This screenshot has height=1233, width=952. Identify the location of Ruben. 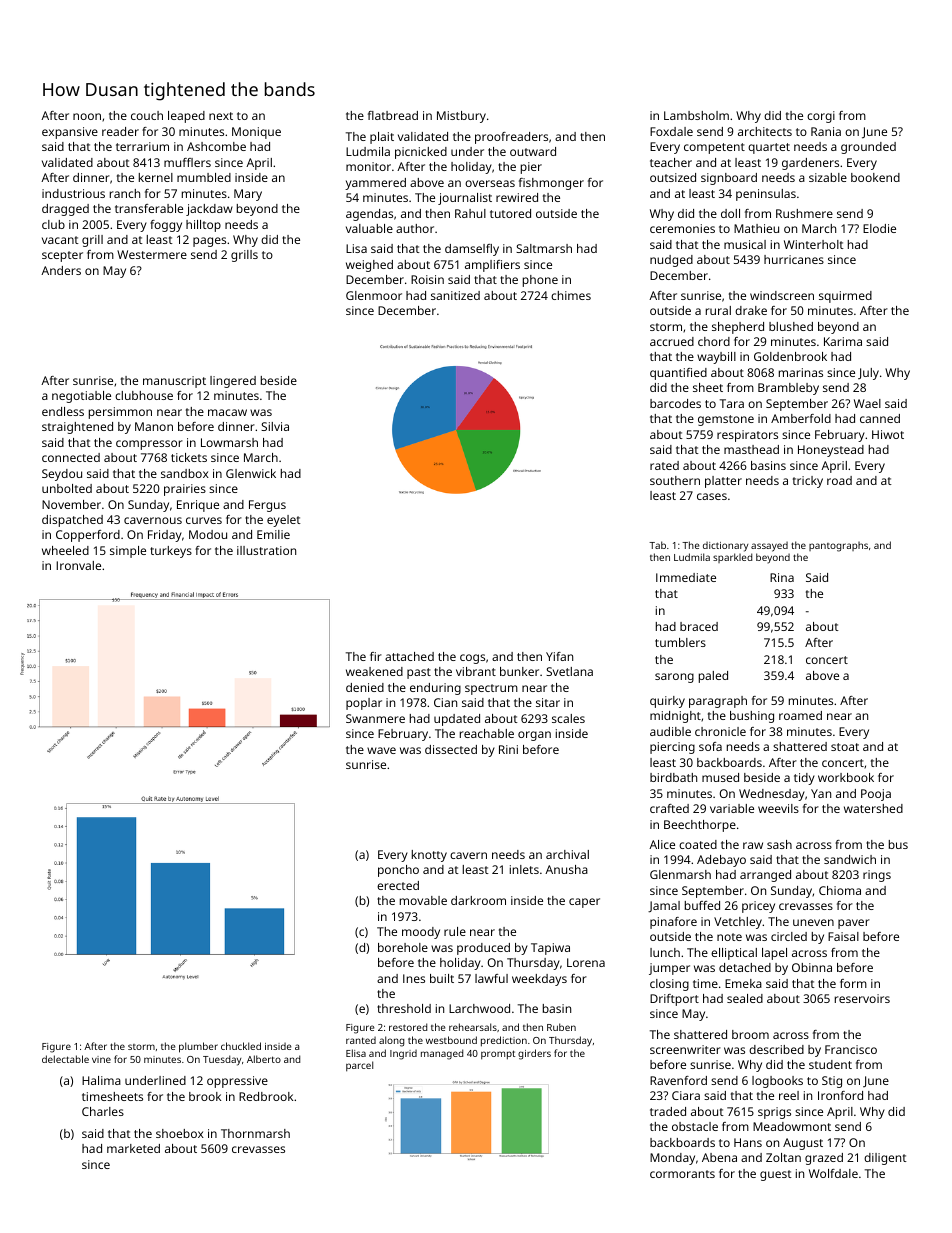
(561, 1027).
